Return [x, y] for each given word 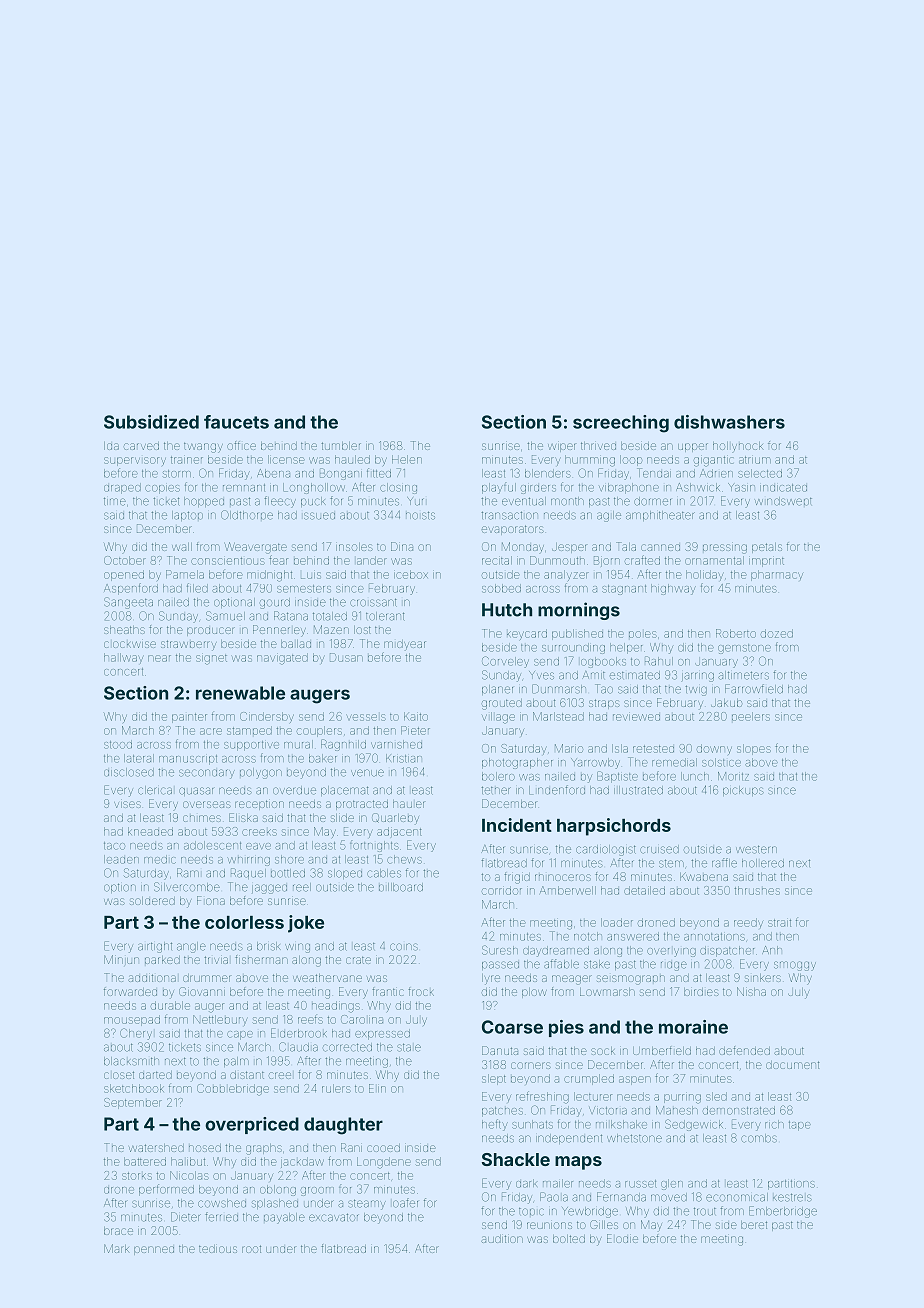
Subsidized [151, 422]
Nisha [751, 991]
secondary [207, 774]
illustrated [638, 790]
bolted [569, 1239]
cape [240, 1035]
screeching [621, 424]
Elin [377, 1088]
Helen [407, 459]
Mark [116, 1248]
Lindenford [557, 790]
